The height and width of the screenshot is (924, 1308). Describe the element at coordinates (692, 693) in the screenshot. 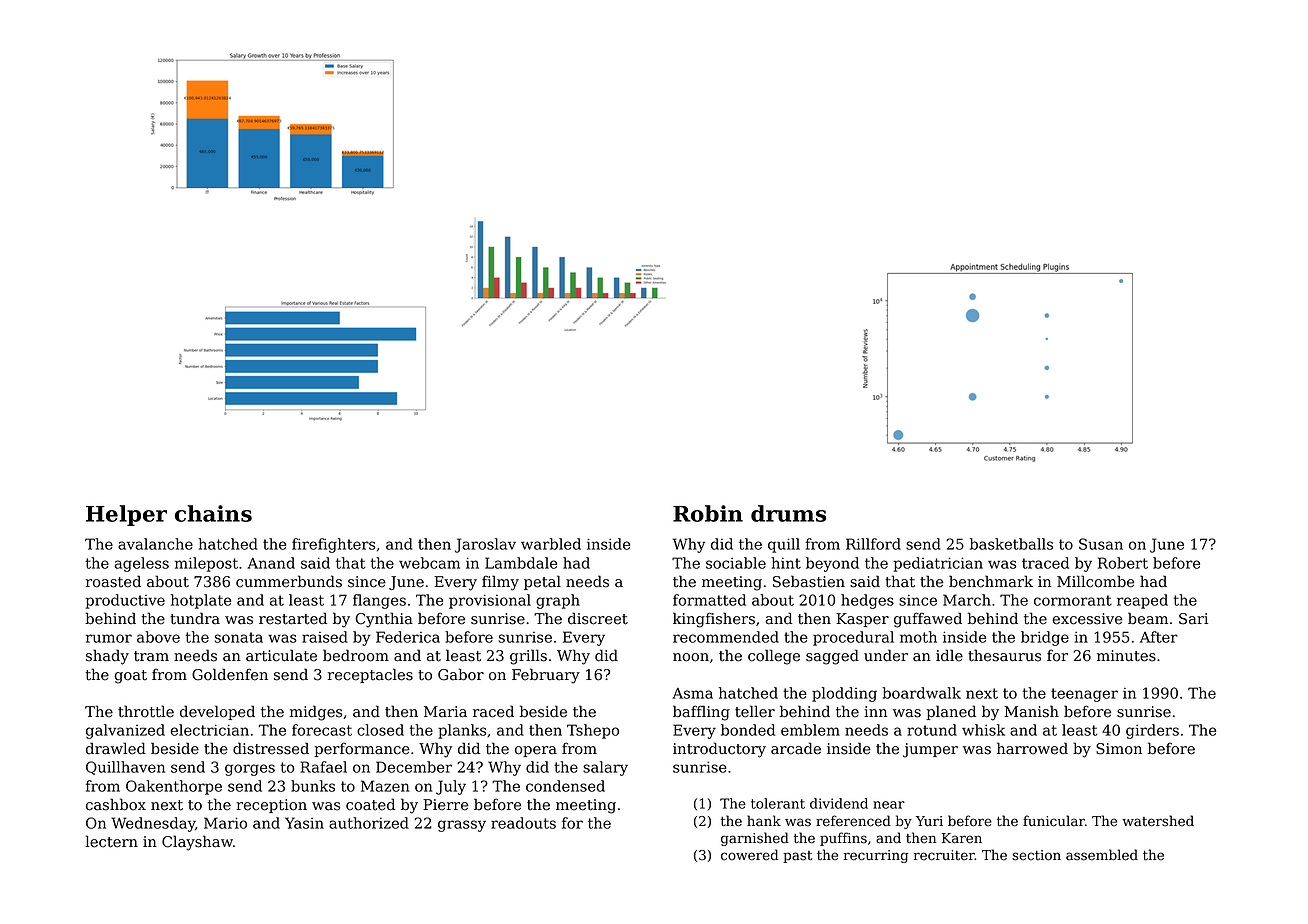

I see `Asma` at that location.
